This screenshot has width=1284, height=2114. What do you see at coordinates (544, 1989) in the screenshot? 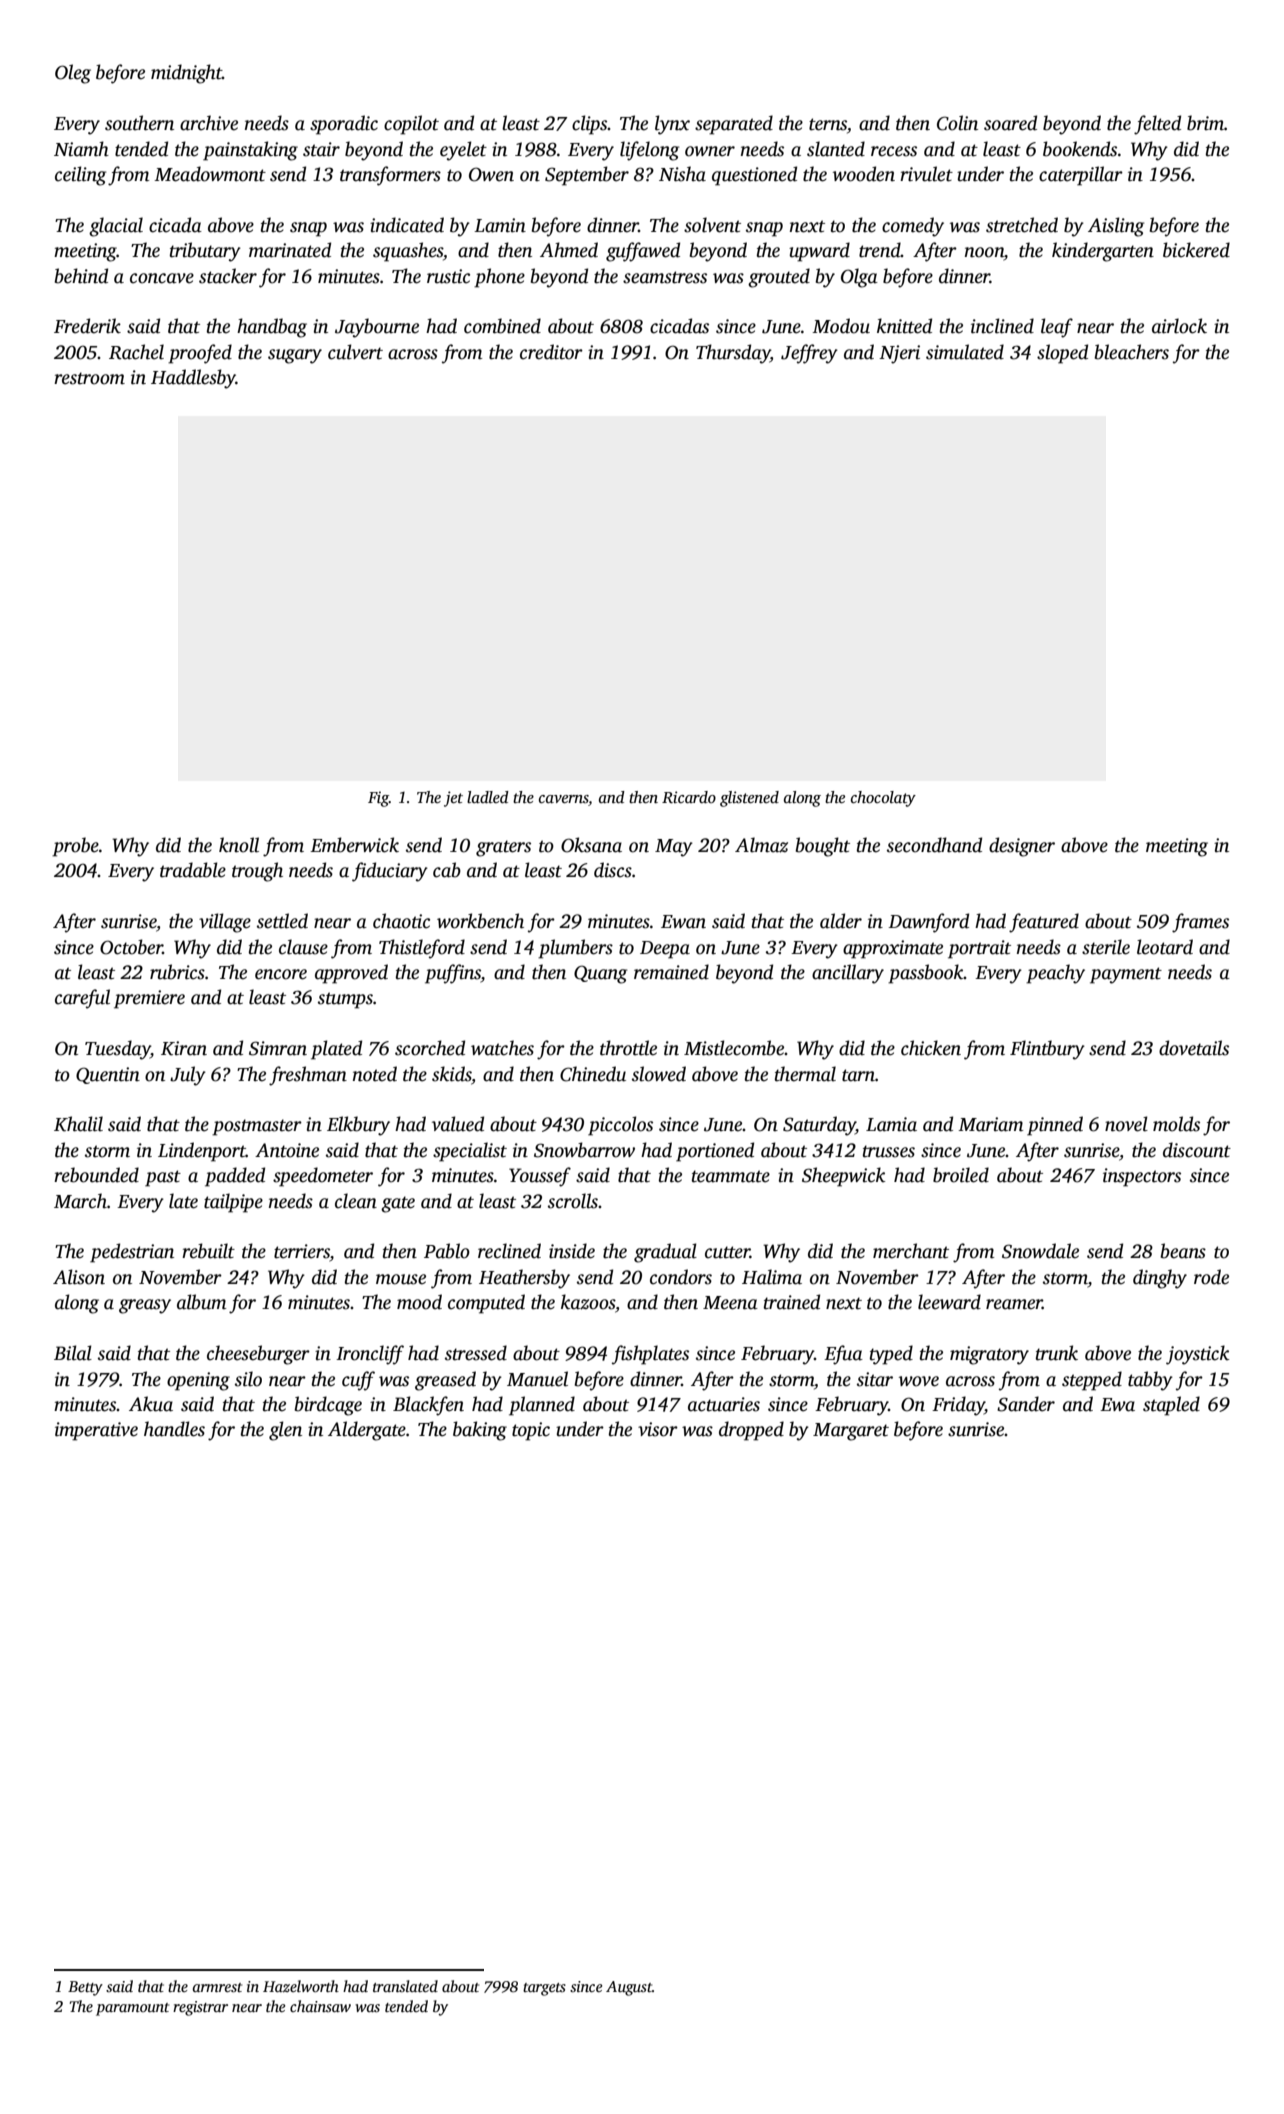
I see `targets` at bounding box center [544, 1989].
